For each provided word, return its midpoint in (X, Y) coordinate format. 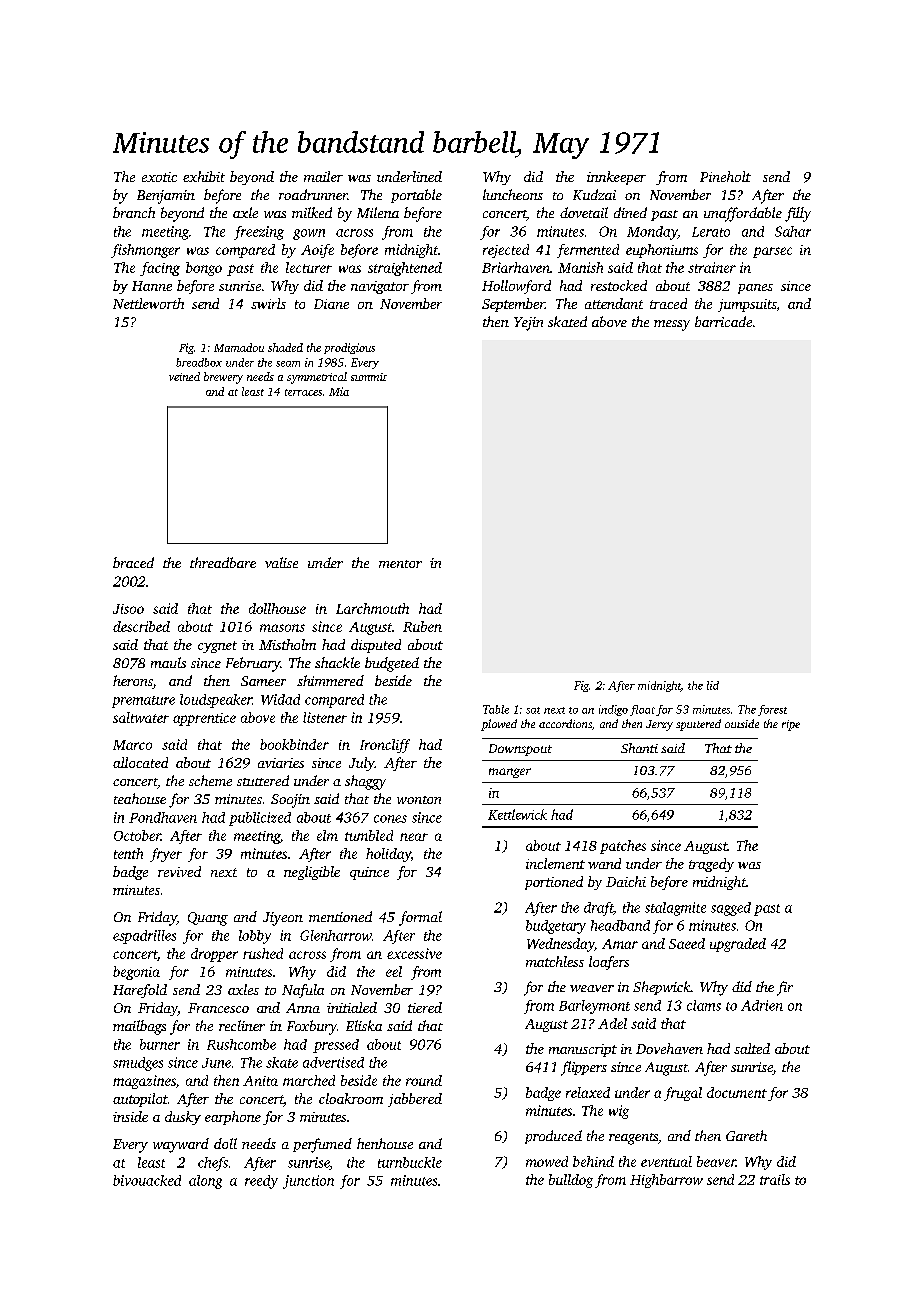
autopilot (140, 1100)
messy (672, 325)
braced (133, 562)
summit (369, 377)
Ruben (422, 626)
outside (742, 723)
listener (325, 717)
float (642, 710)
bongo (204, 269)
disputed (376, 646)
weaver (592, 988)
